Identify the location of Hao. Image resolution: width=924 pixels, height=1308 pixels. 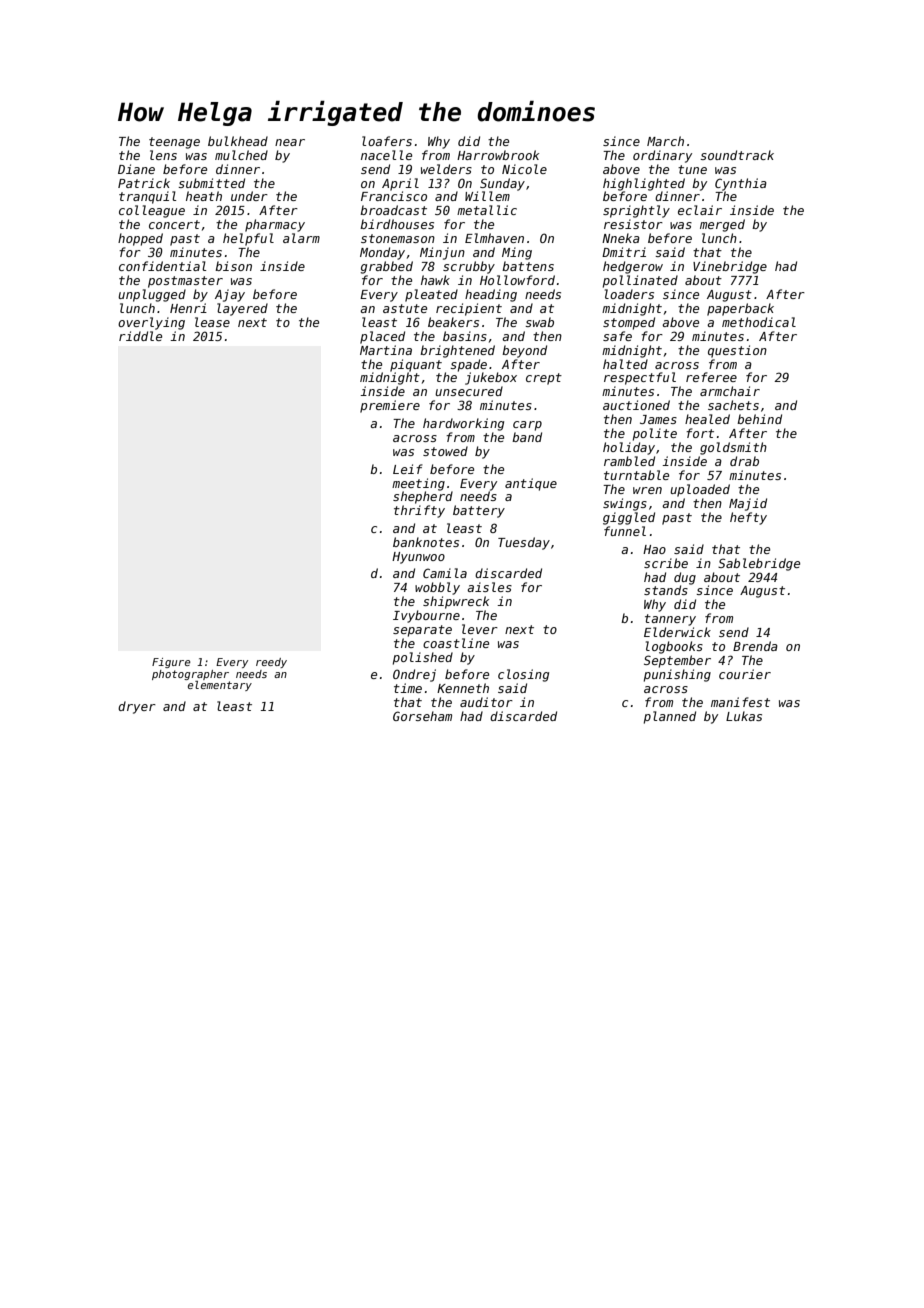
(654, 549).
